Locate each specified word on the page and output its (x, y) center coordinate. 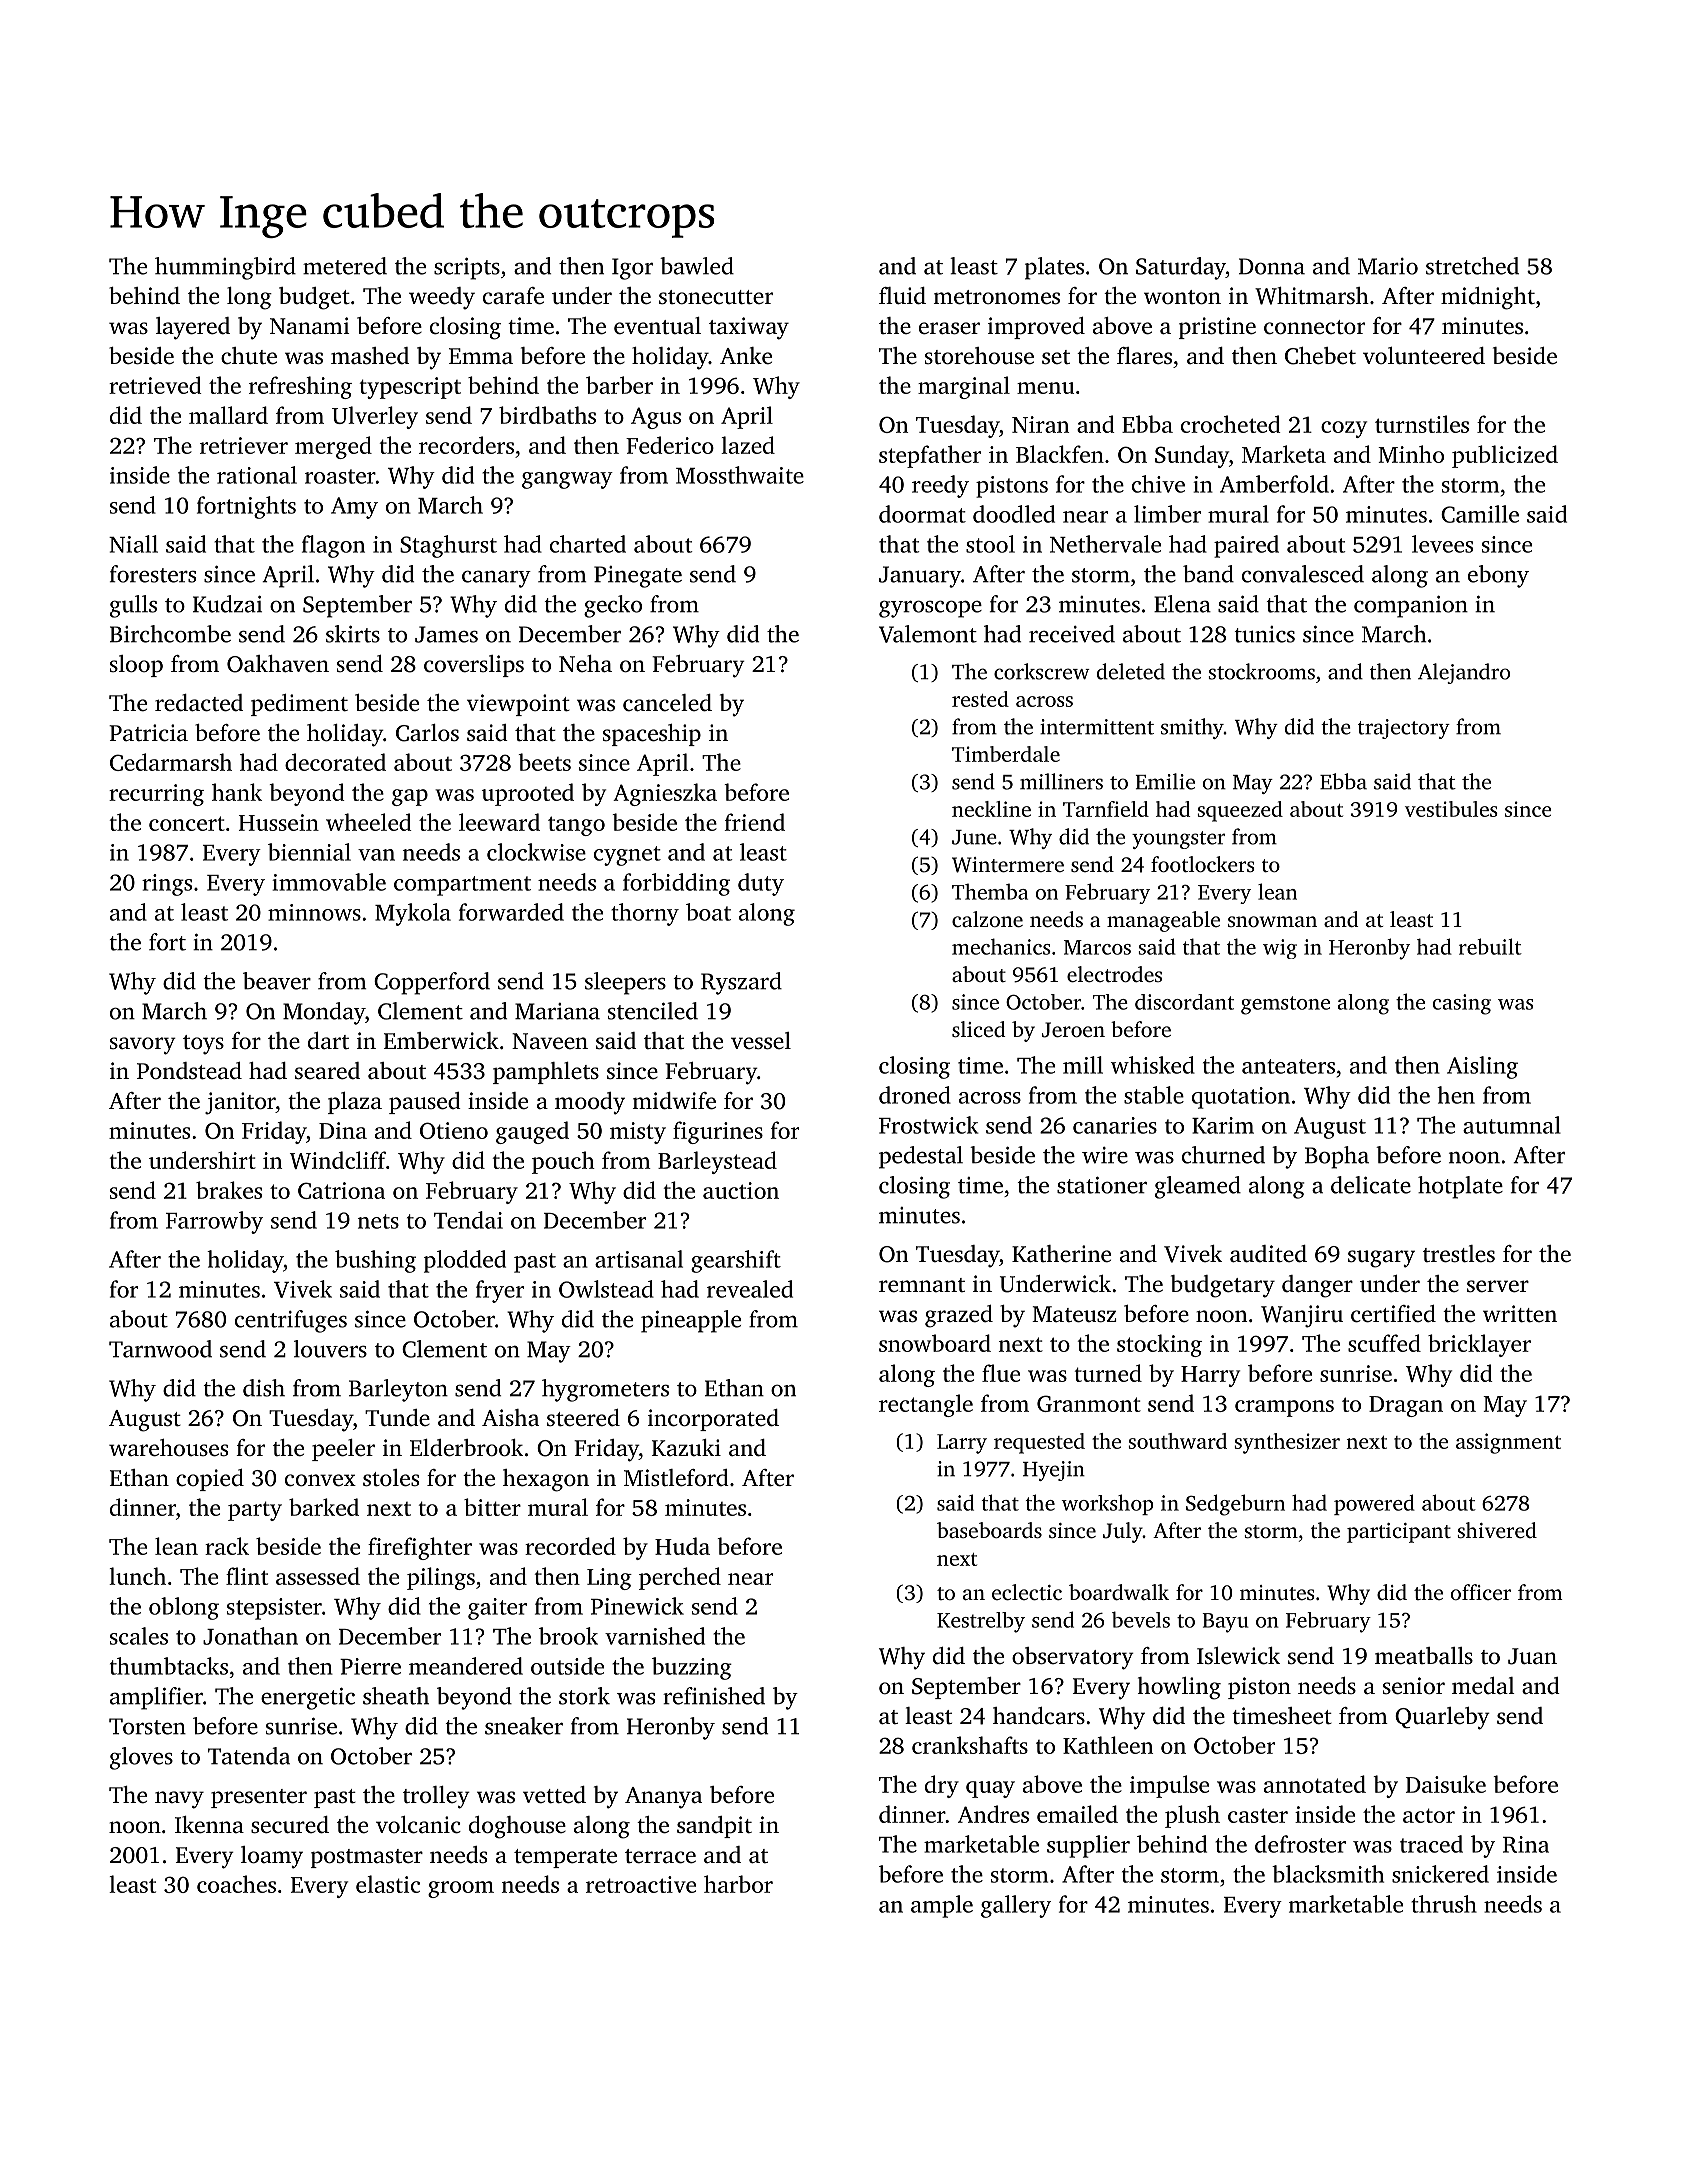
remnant (922, 1285)
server (1498, 1286)
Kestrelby (981, 1622)
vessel (761, 1041)
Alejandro (1464, 673)
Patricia (148, 733)
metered (345, 266)
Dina (343, 1130)
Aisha (510, 1417)
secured (290, 1825)
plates (1054, 268)
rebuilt (1490, 946)
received (1072, 634)
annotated (1315, 1784)
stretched (1472, 266)
